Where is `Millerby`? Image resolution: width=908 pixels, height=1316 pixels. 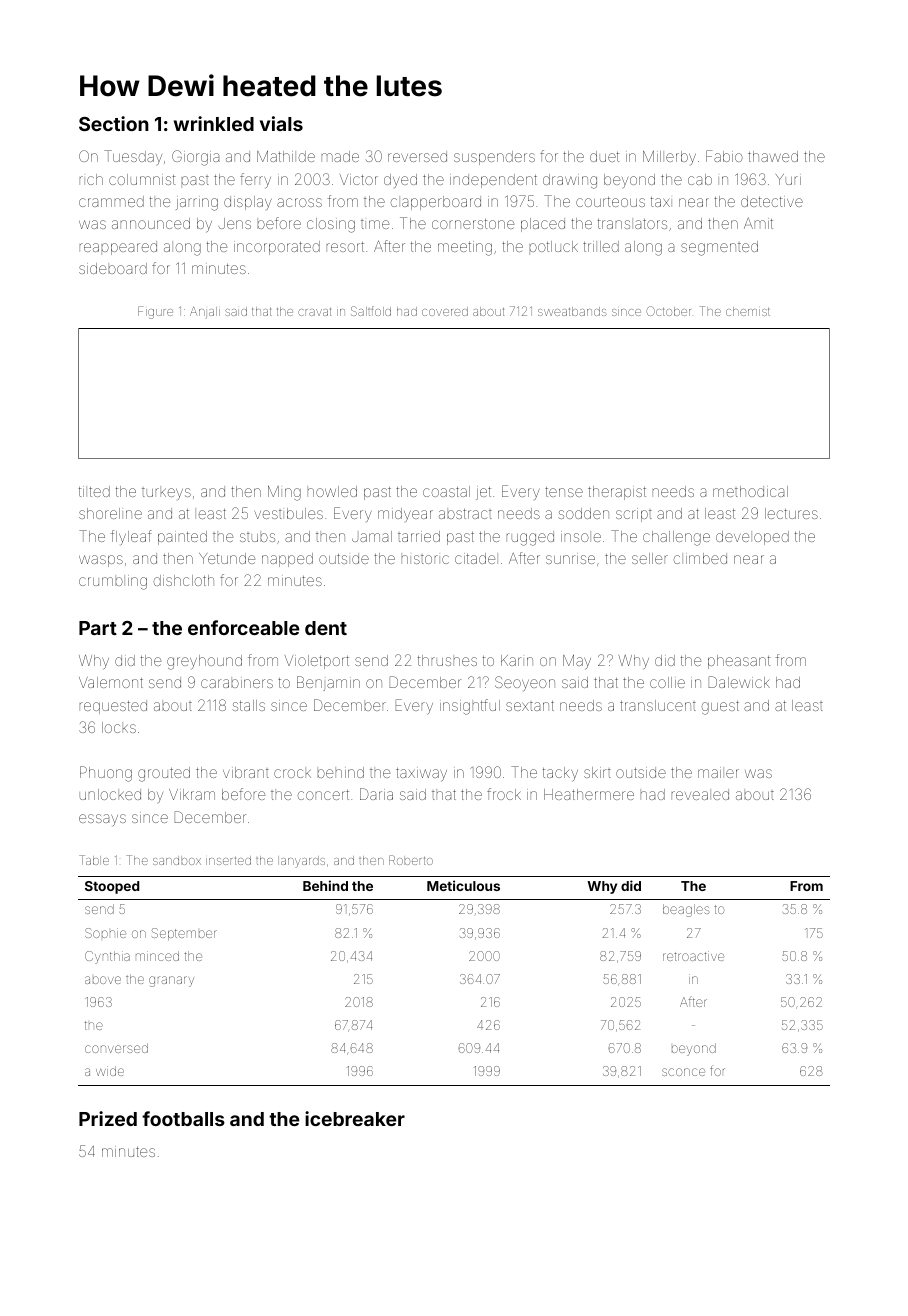
Millerby is located at coordinates (669, 158).
